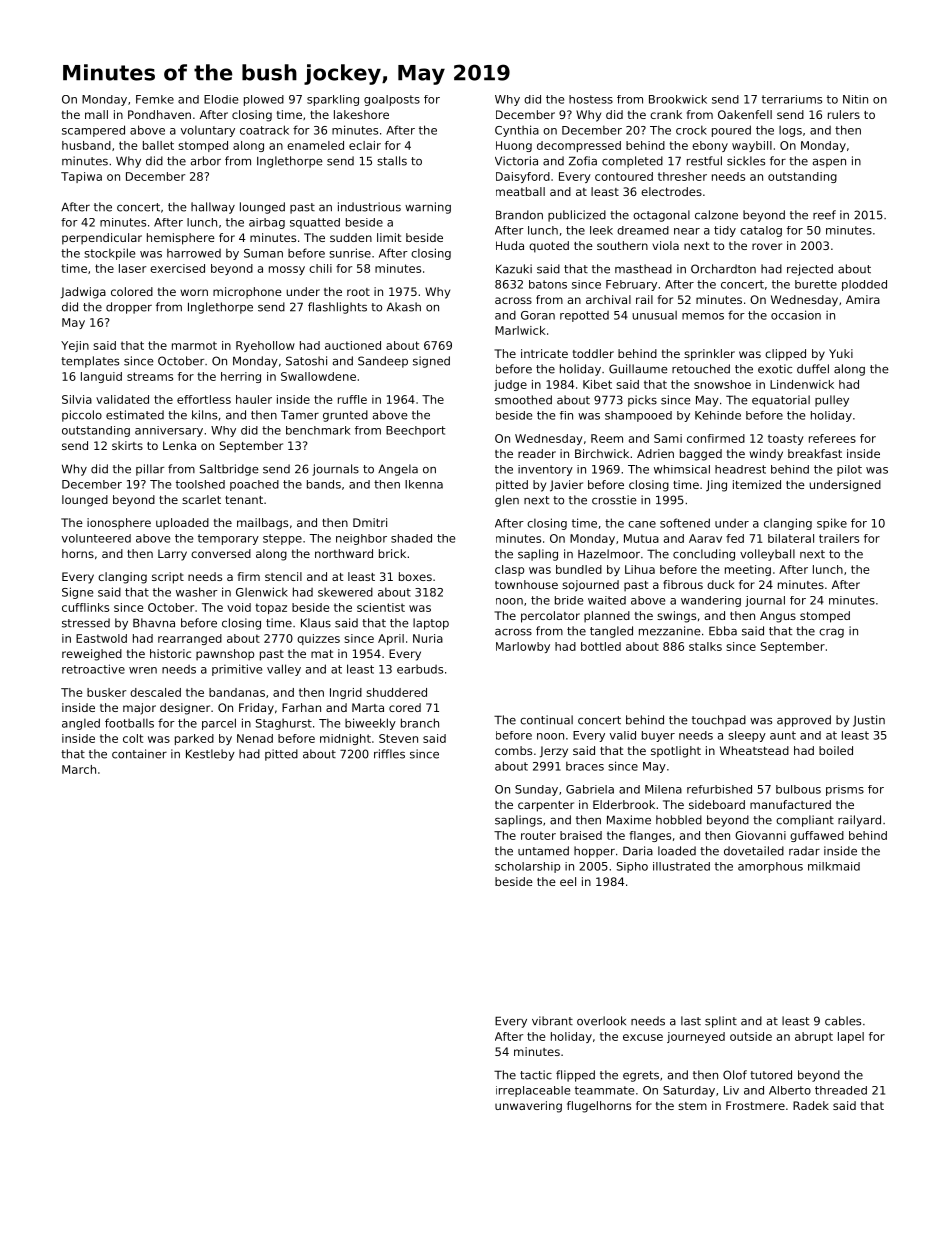 The height and width of the image is (1233, 952). What do you see at coordinates (389, 754) in the image?
I see `riffles` at bounding box center [389, 754].
